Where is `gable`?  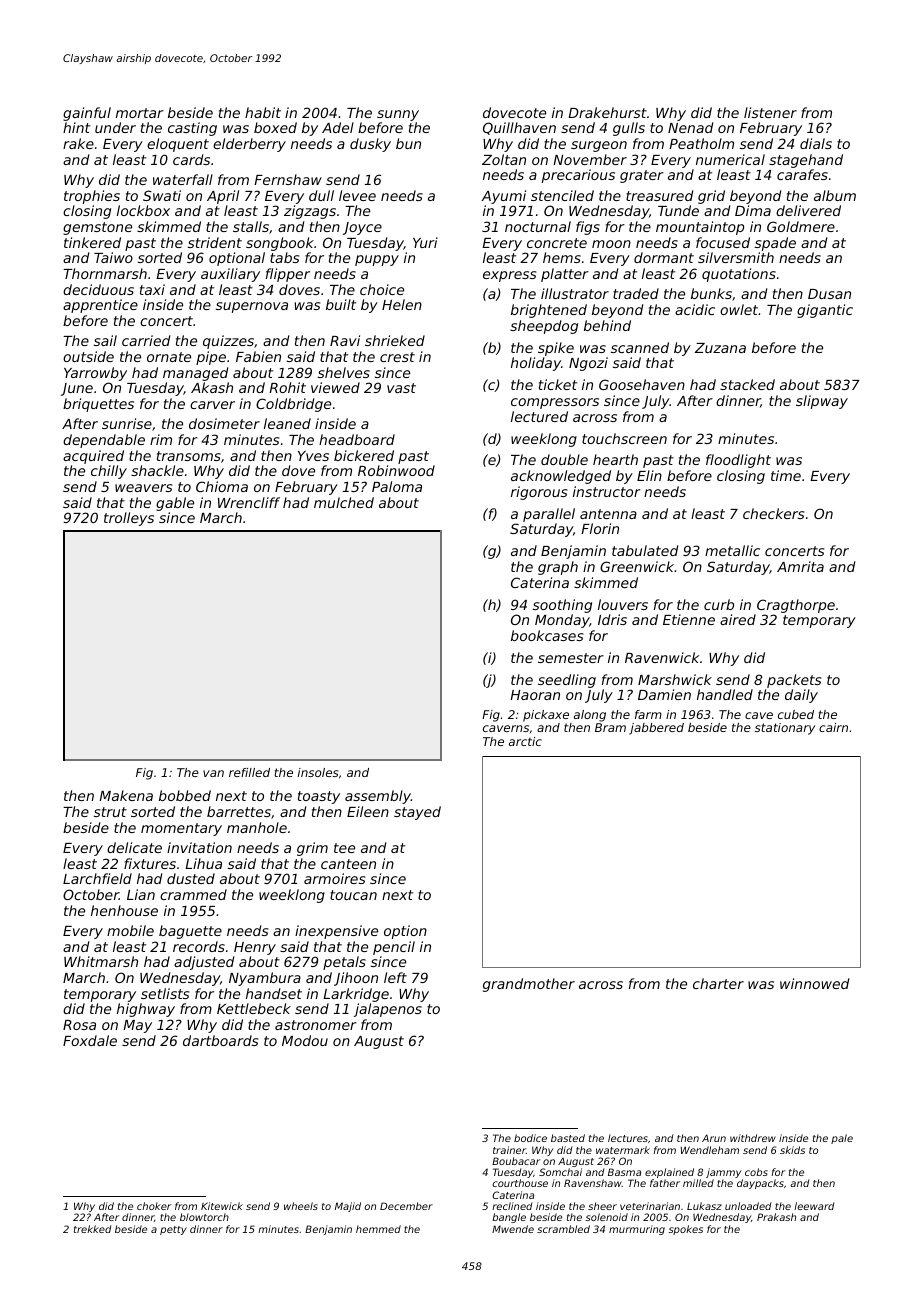
gable is located at coordinates (175, 504).
